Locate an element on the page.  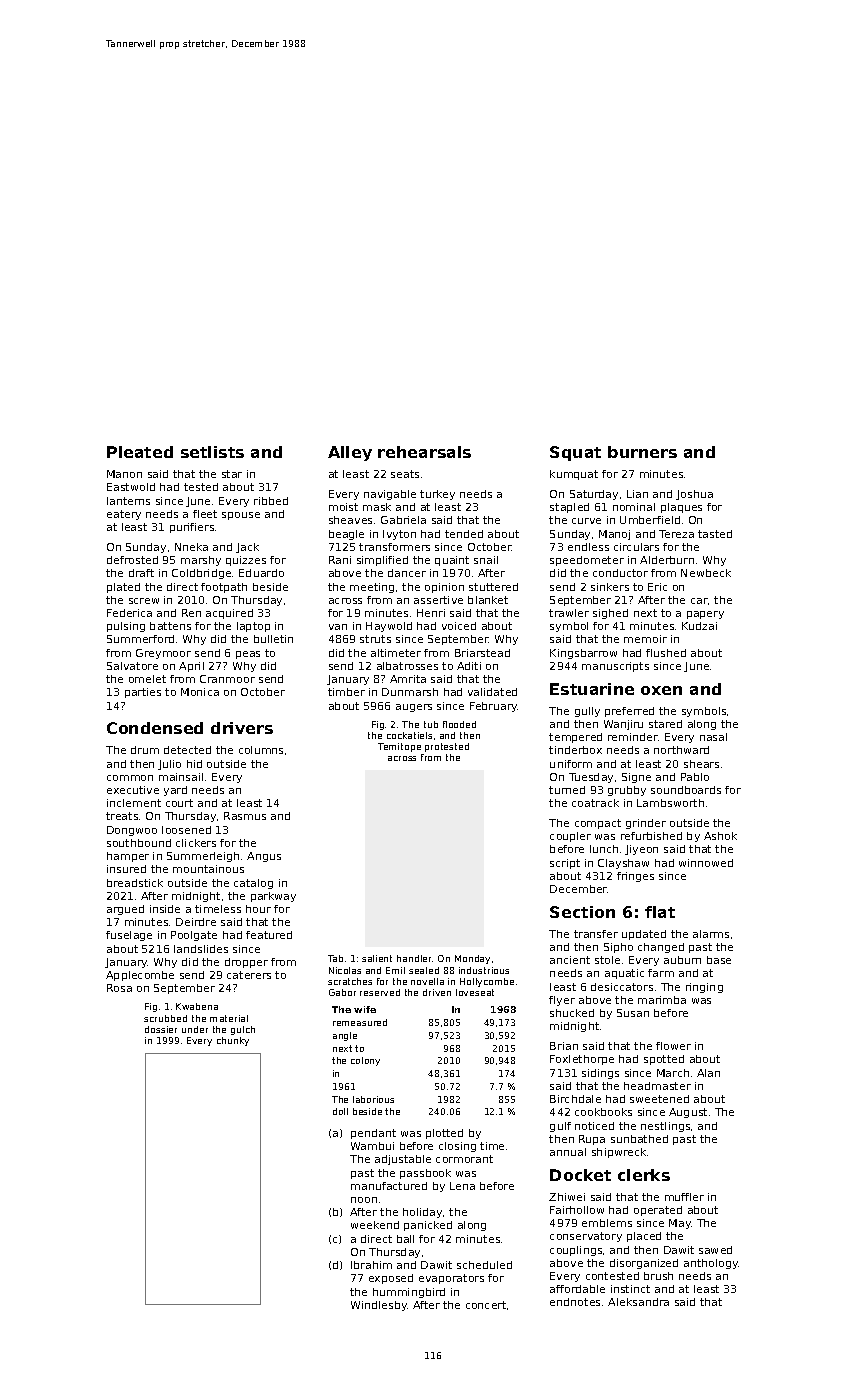
struts is located at coordinates (375, 639).
